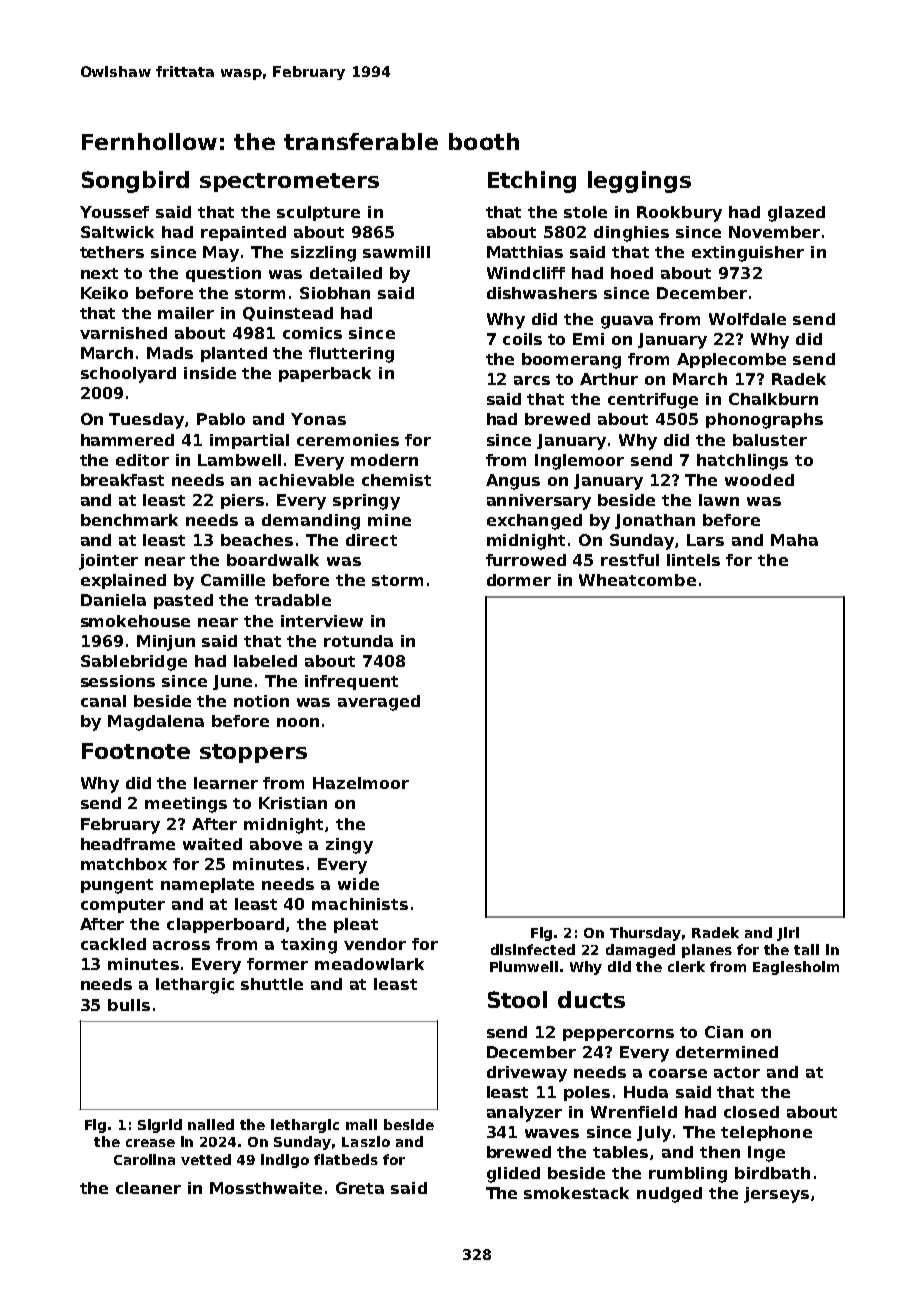  Describe the element at coordinates (135, 182) in the screenshot. I see `Songbird` at that location.
